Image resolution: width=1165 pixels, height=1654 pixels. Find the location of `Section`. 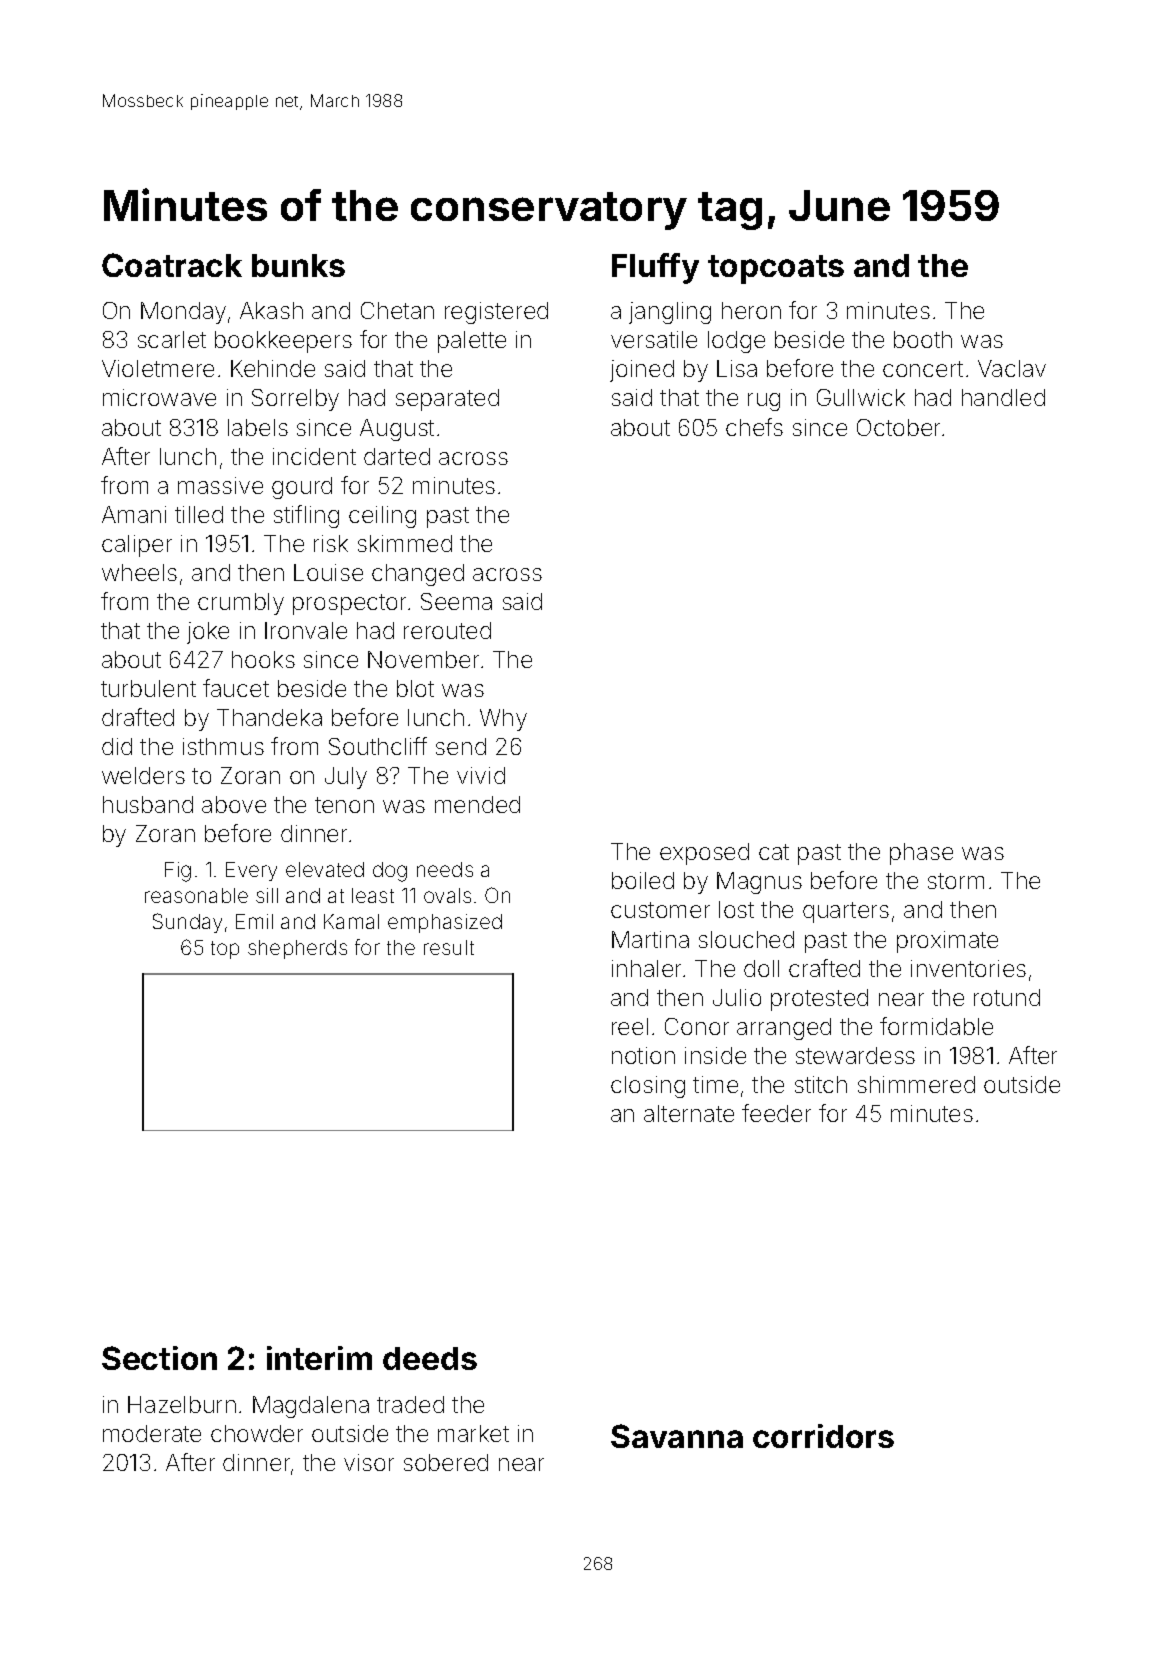

Section is located at coordinates (159, 1358).
